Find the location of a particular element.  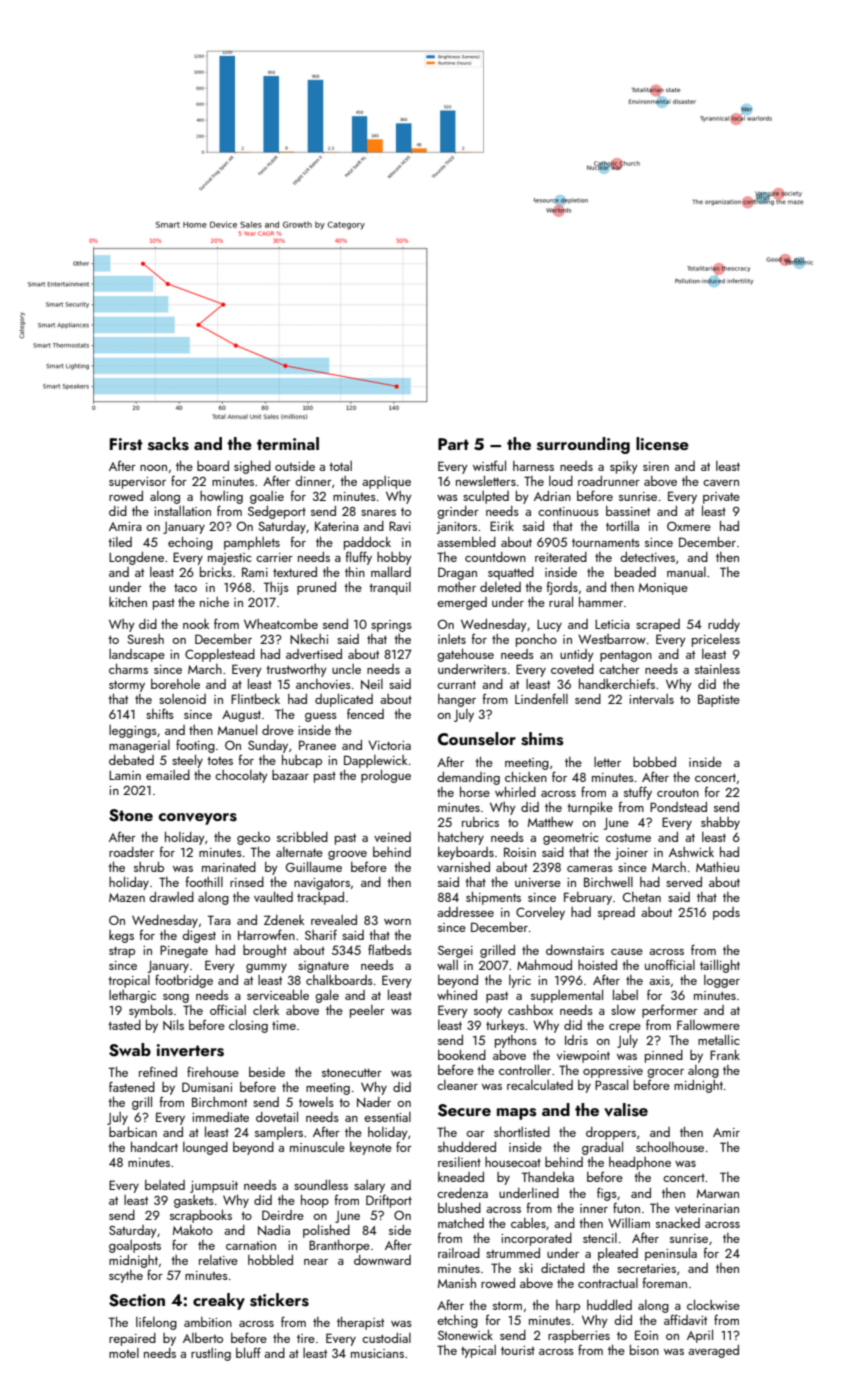

installation is located at coordinates (182, 510).
